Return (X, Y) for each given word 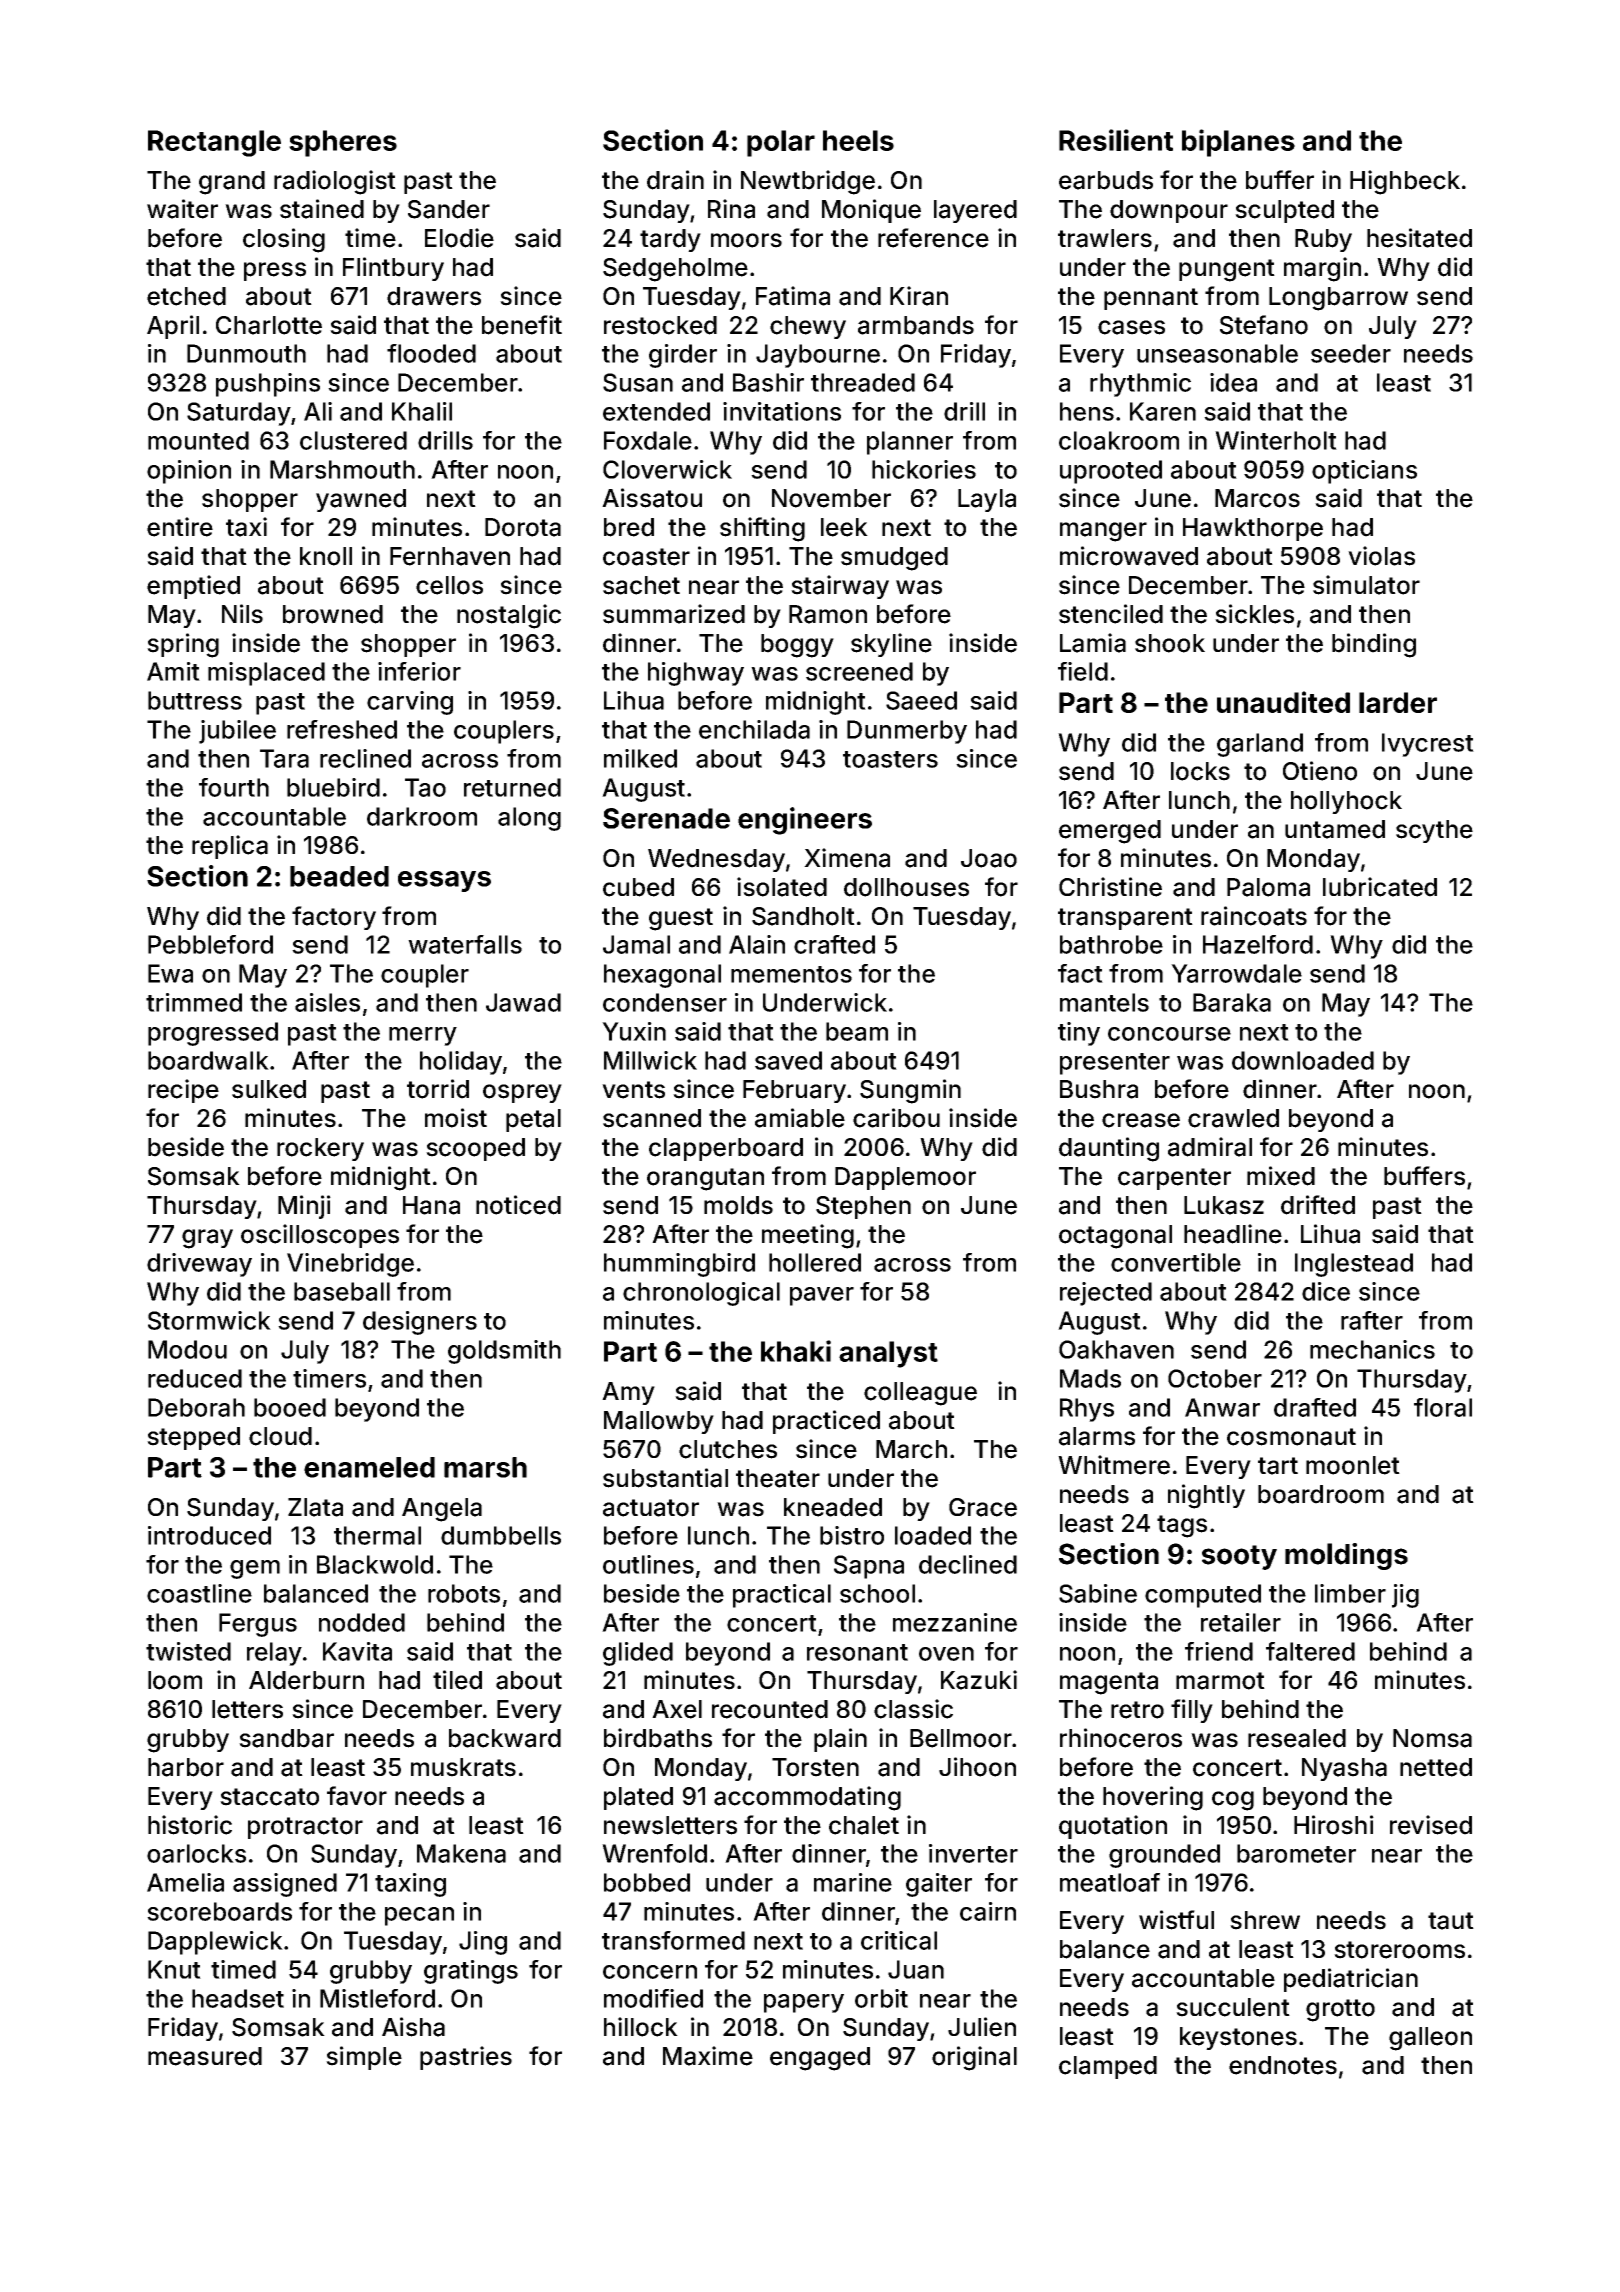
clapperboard (726, 1149)
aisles (327, 1002)
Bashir (768, 382)
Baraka (1232, 1002)
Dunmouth (246, 353)
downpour (1169, 211)
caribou (896, 1118)
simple (364, 2058)
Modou (187, 1349)
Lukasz (1224, 1205)
